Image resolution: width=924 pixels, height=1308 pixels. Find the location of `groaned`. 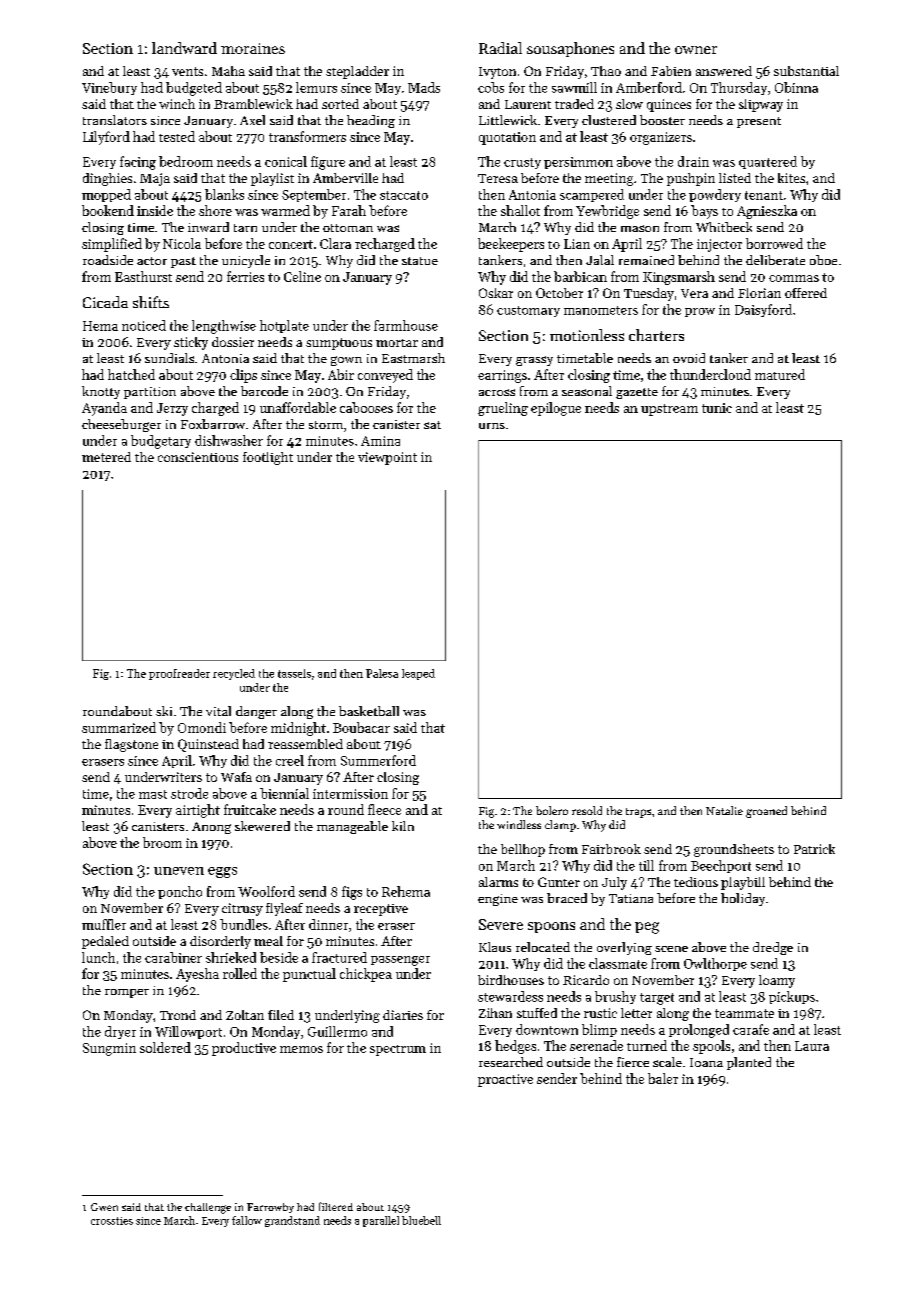

groaned is located at coordinates (766, 812).
